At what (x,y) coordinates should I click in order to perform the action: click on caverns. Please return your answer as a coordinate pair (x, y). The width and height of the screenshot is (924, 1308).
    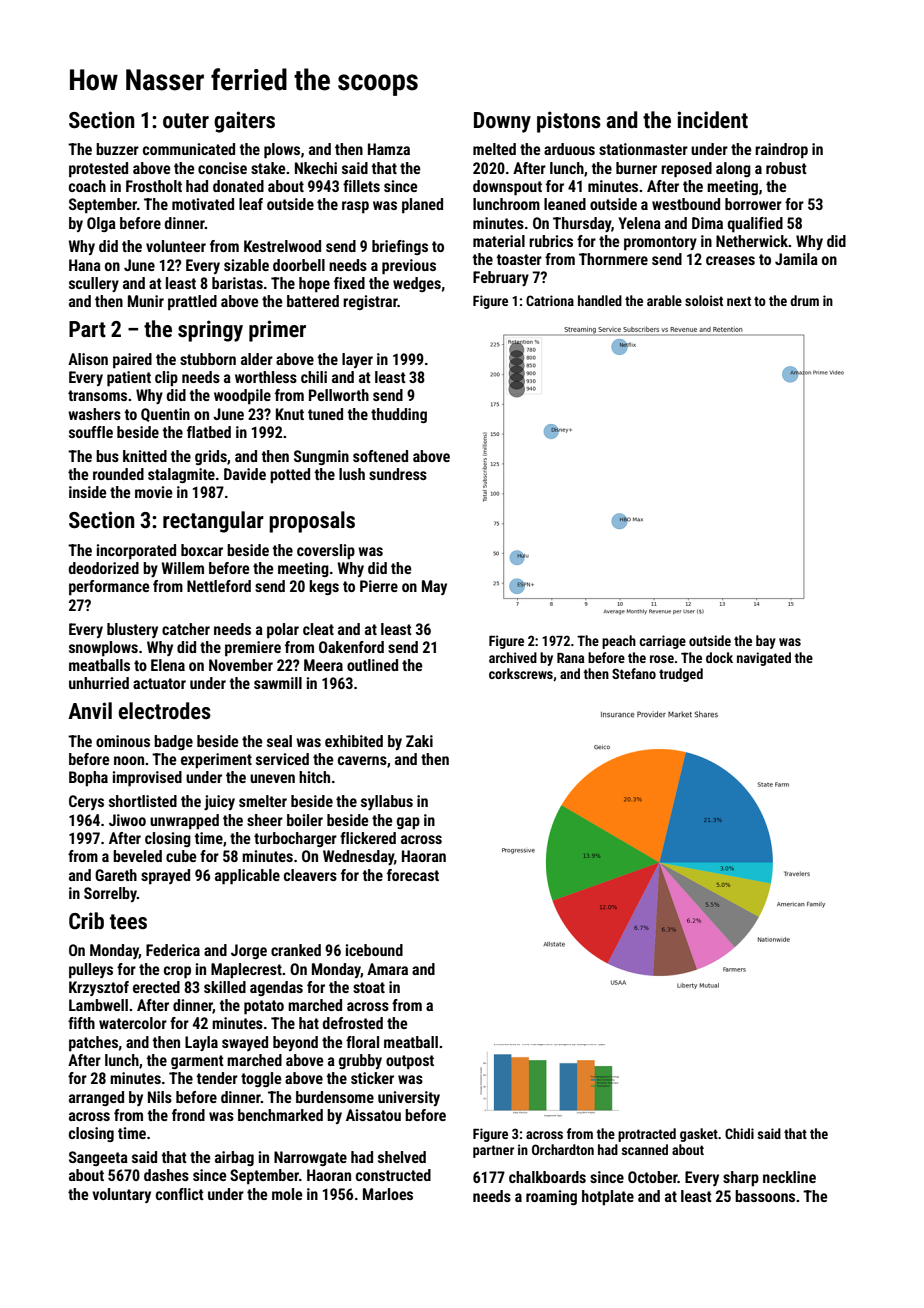
    Looking at the image, I should click on (362, 760).
